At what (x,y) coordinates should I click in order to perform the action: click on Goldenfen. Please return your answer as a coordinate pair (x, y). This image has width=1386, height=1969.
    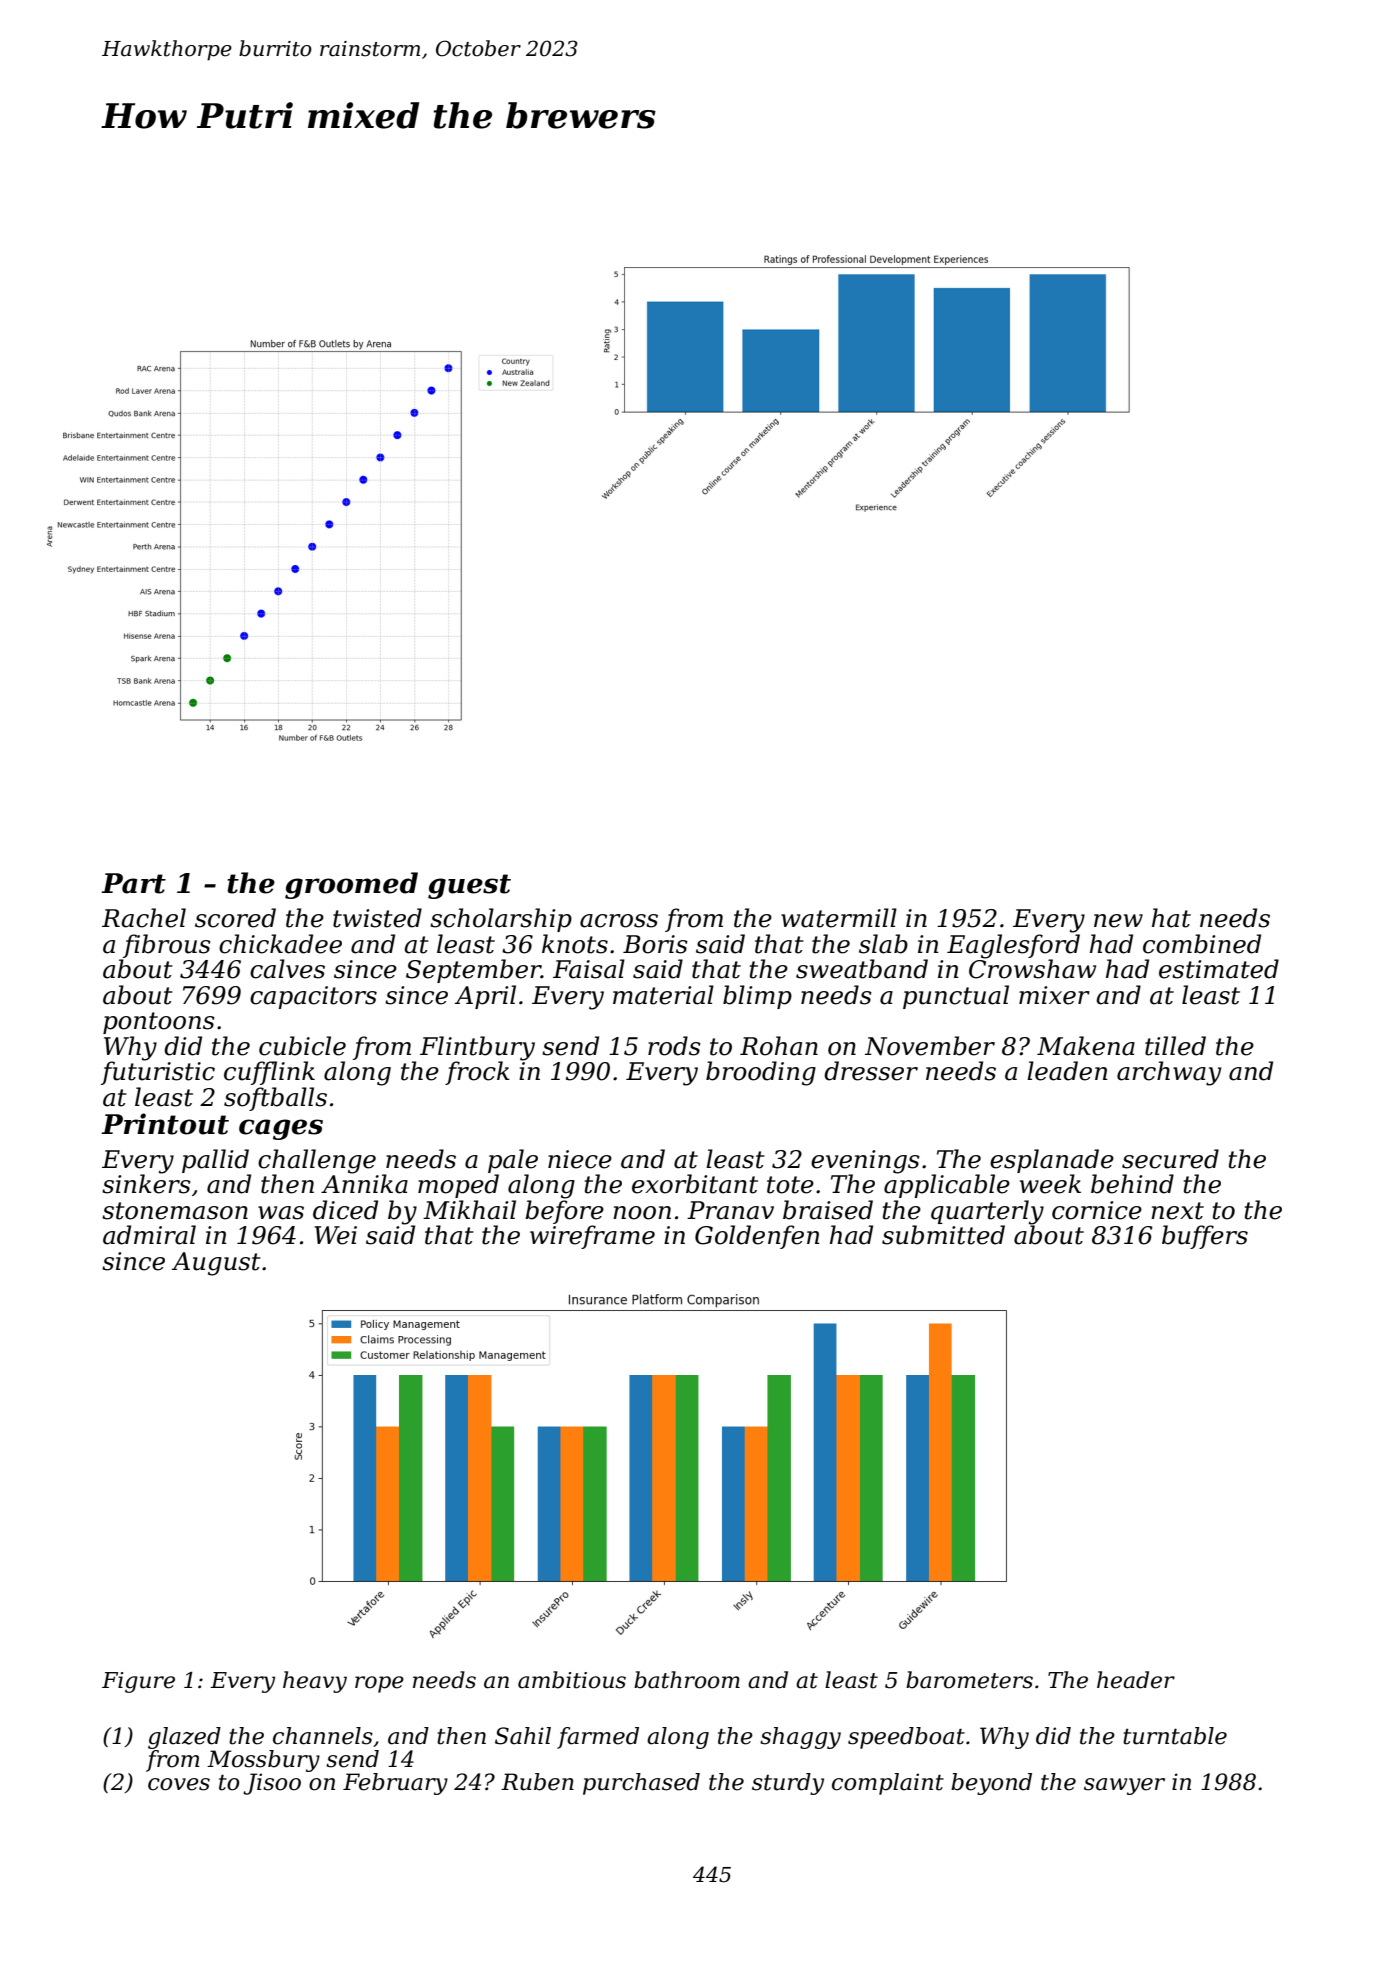
    Looking at the image, I should click on (757, 1237).
